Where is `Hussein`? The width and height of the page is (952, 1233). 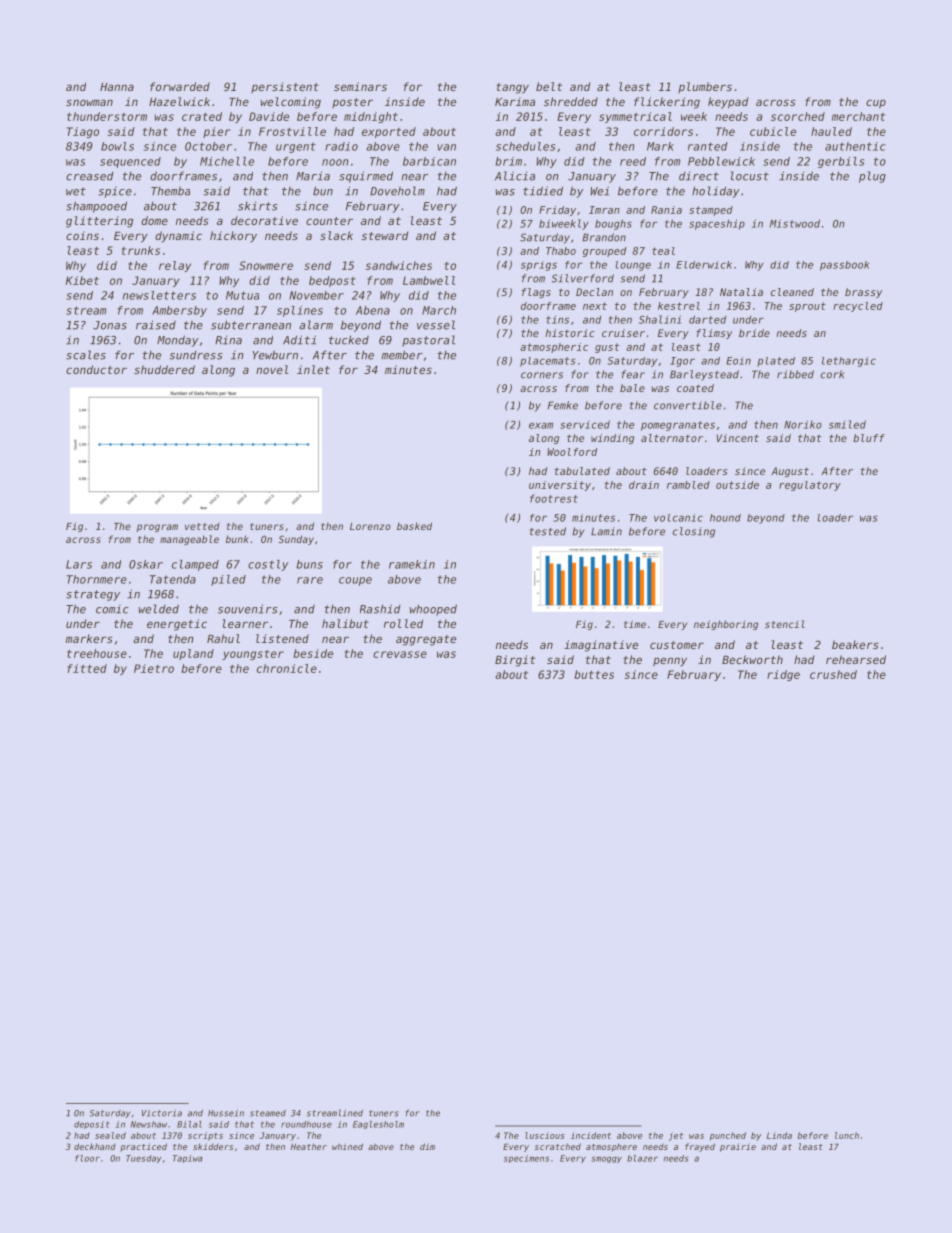 Hussein is located at coordinates (226, 1113).
